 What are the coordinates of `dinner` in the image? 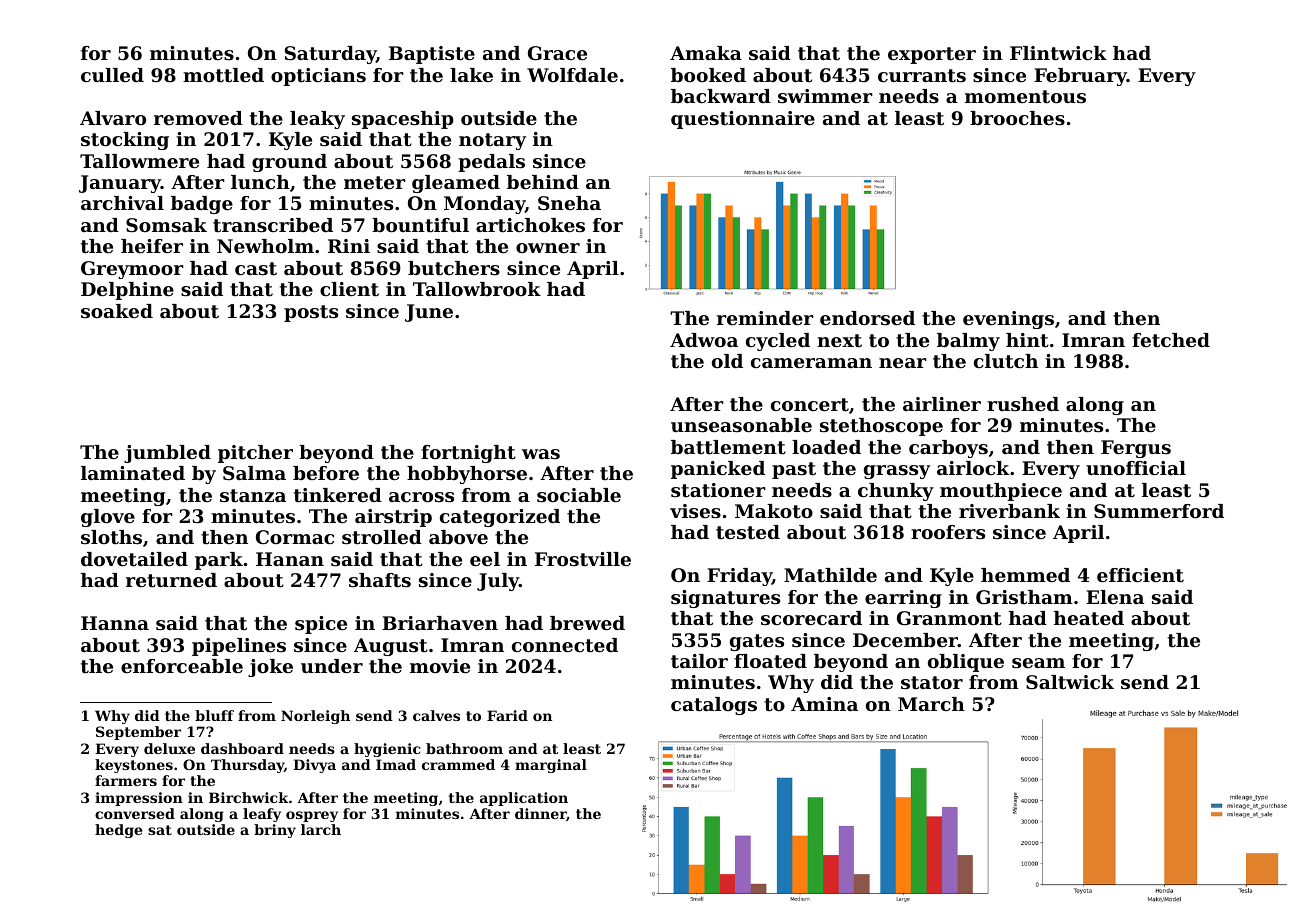 It's located at (541, 814).
